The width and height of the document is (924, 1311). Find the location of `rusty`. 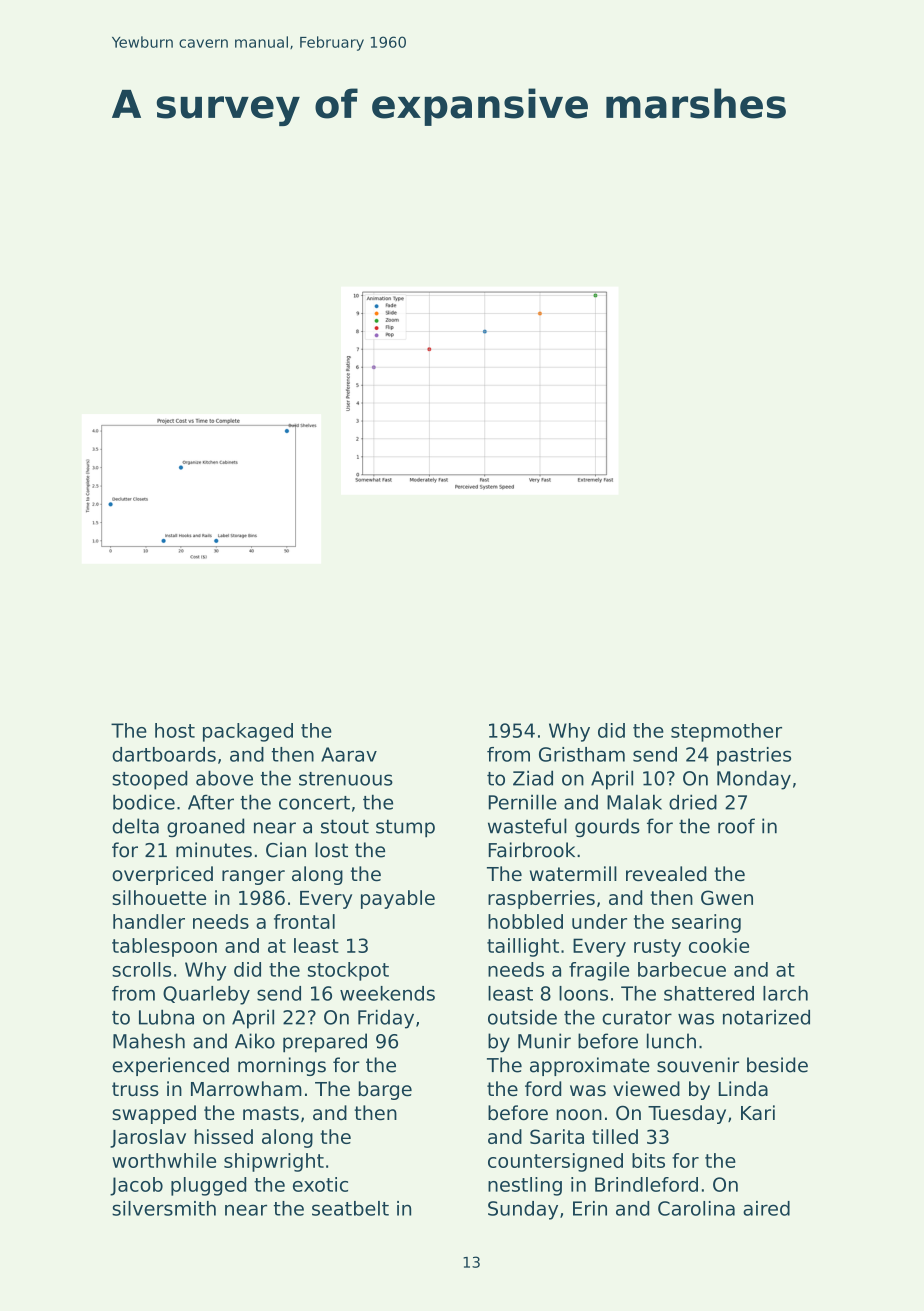

rusty is located at coordinates (657, 948).
